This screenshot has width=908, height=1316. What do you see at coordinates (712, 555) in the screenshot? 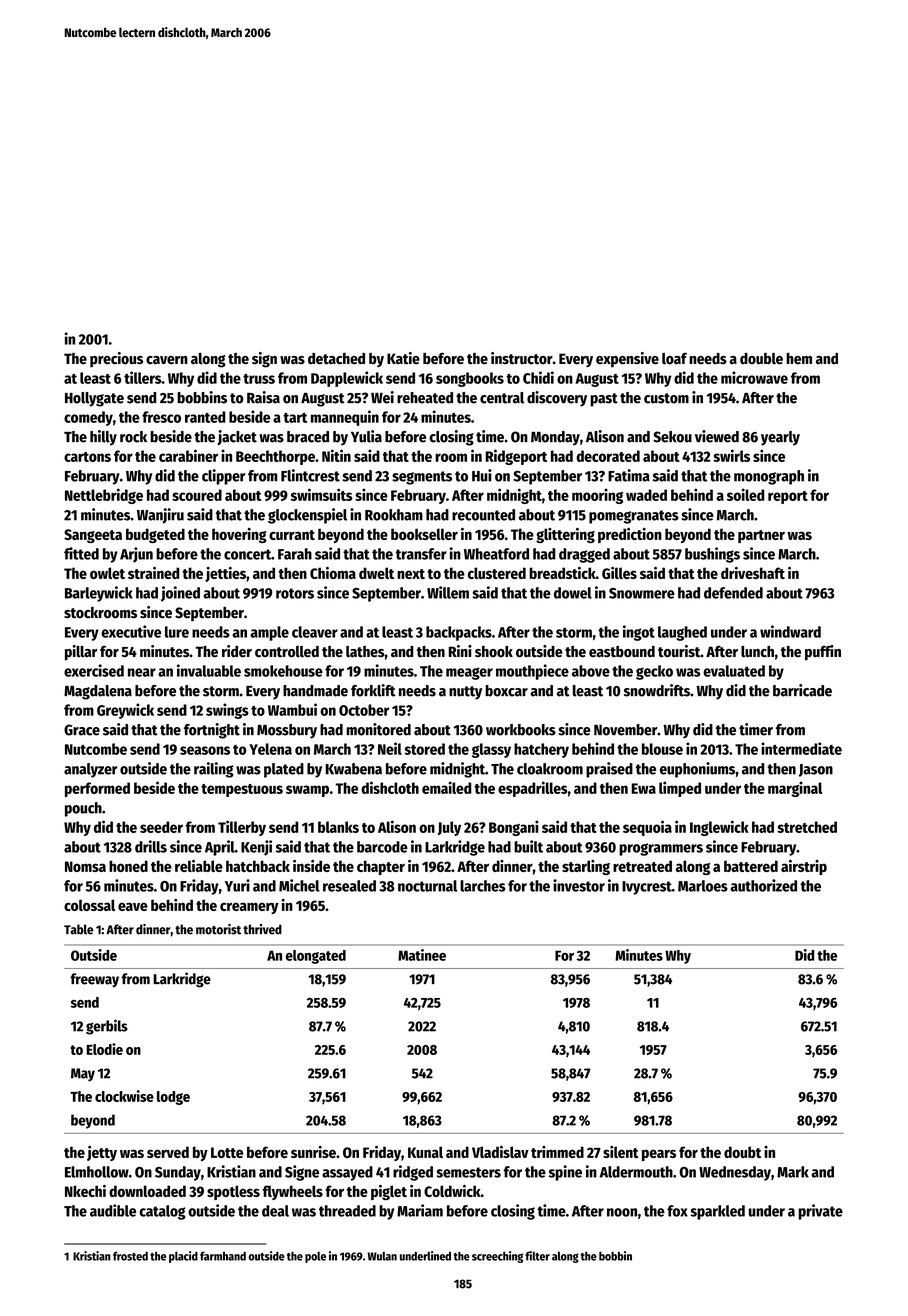
I see `bushings` at bounding box center [712, 555].
